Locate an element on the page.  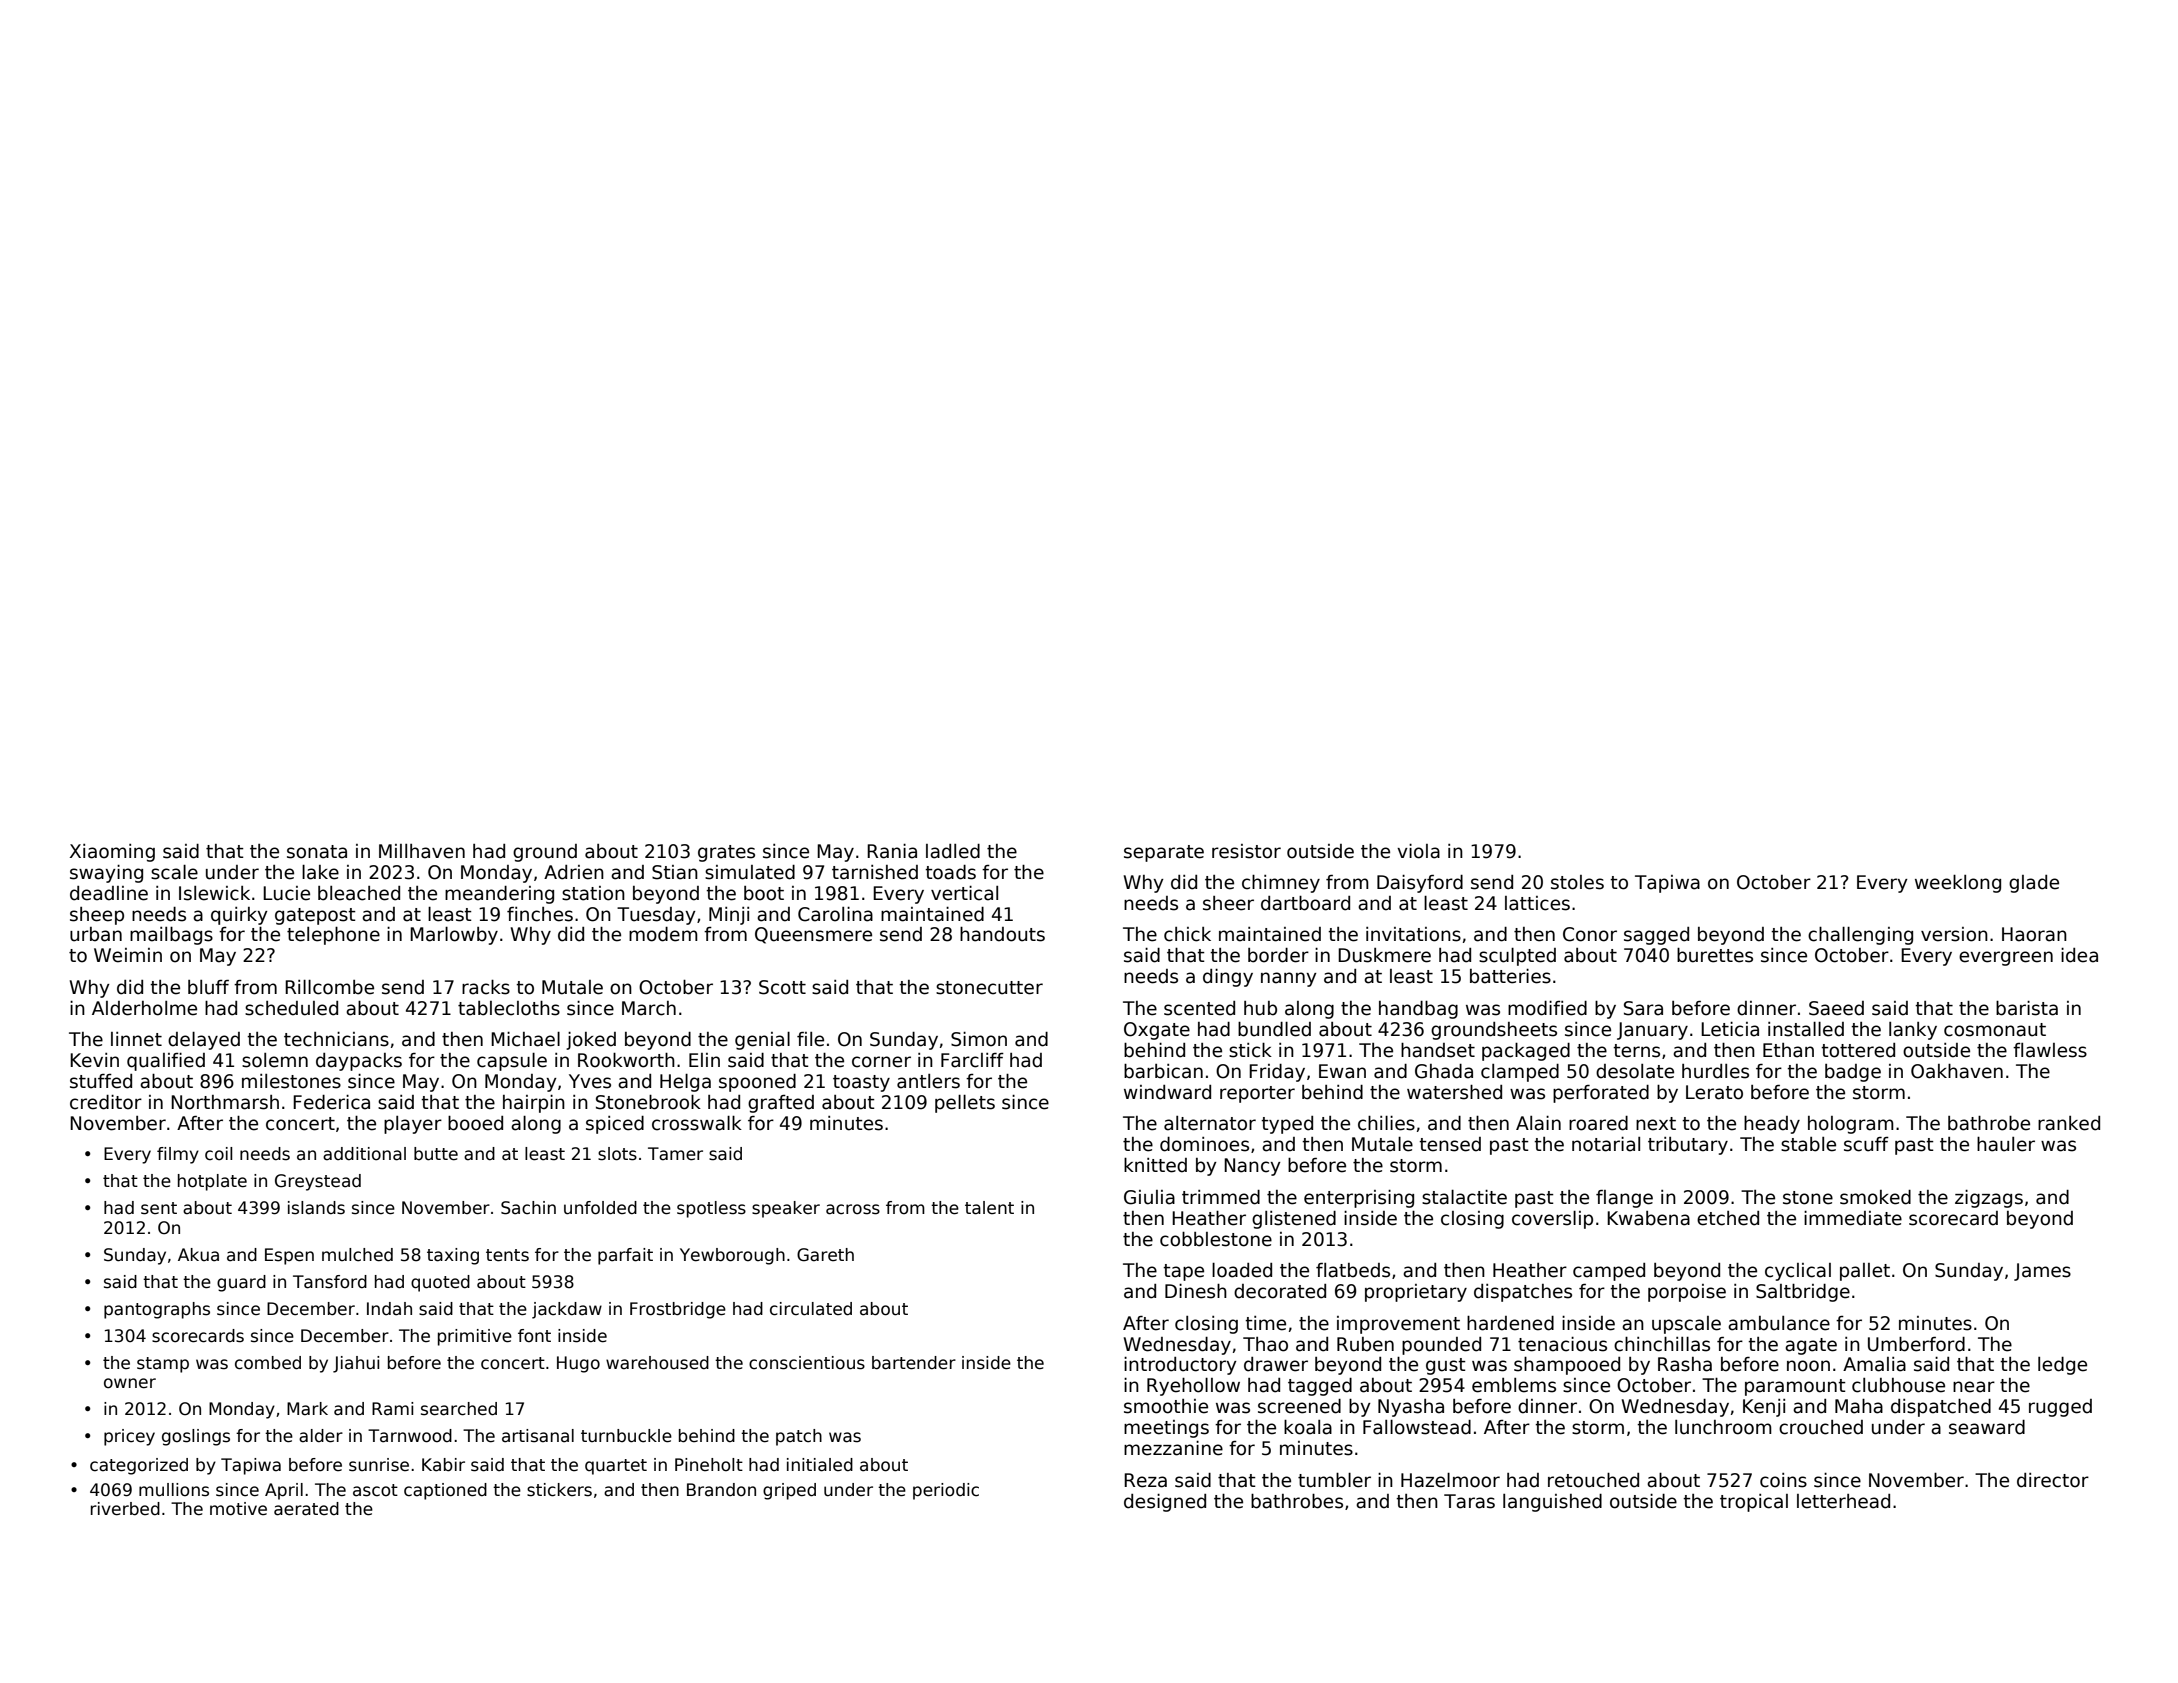
hauler is located at coordinates (2006, 1144).
